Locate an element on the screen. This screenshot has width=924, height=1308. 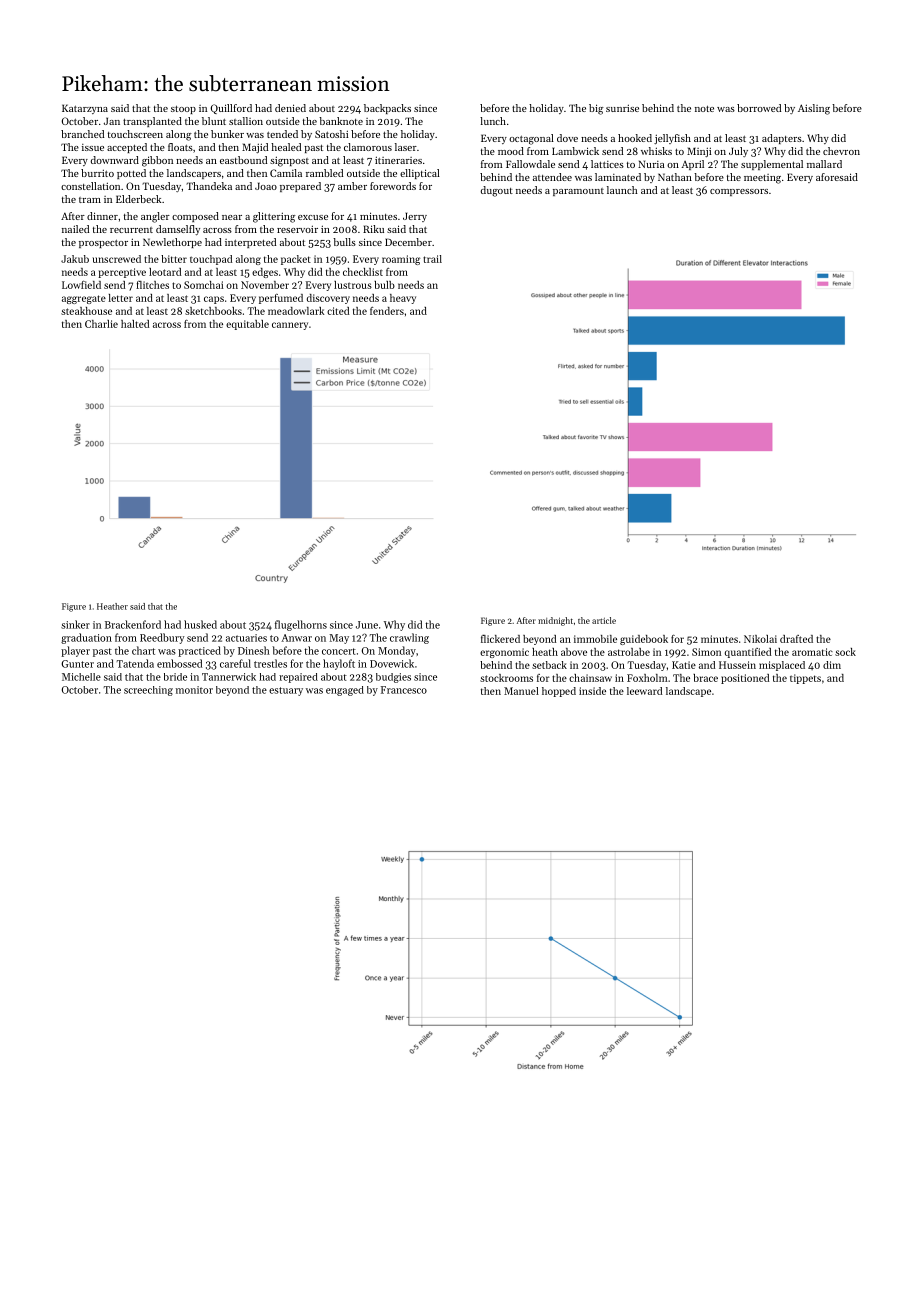
screeching is located at coordinates (148, 691).
